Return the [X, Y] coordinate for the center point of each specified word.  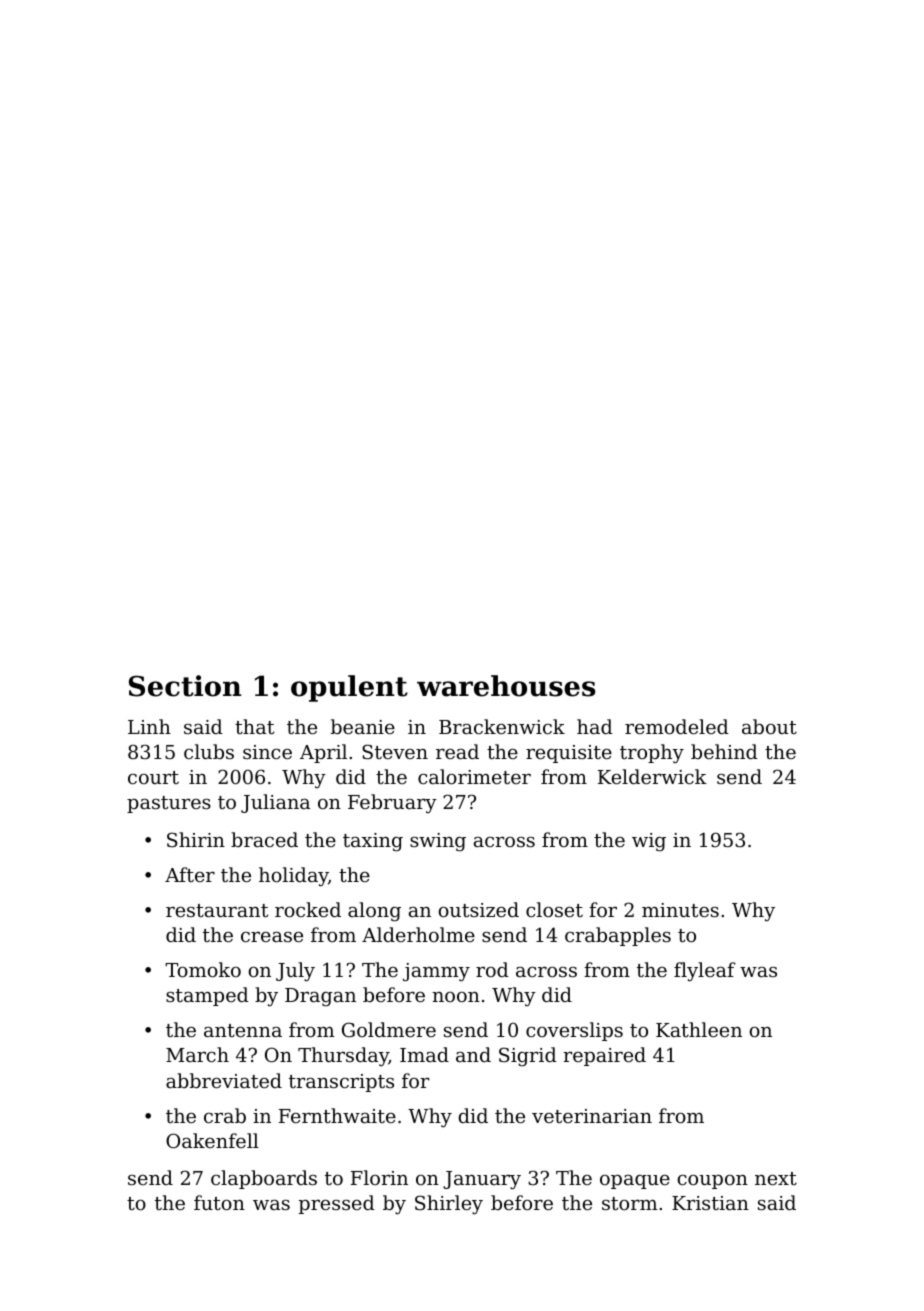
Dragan [320, 997]
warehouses [506, 686]
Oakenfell [212, 1140]
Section [185, 686]
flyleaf [705, 972]
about [769, 726]
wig [649, 842]
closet [554, 909]
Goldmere [389, 1029]
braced [264, 839]
